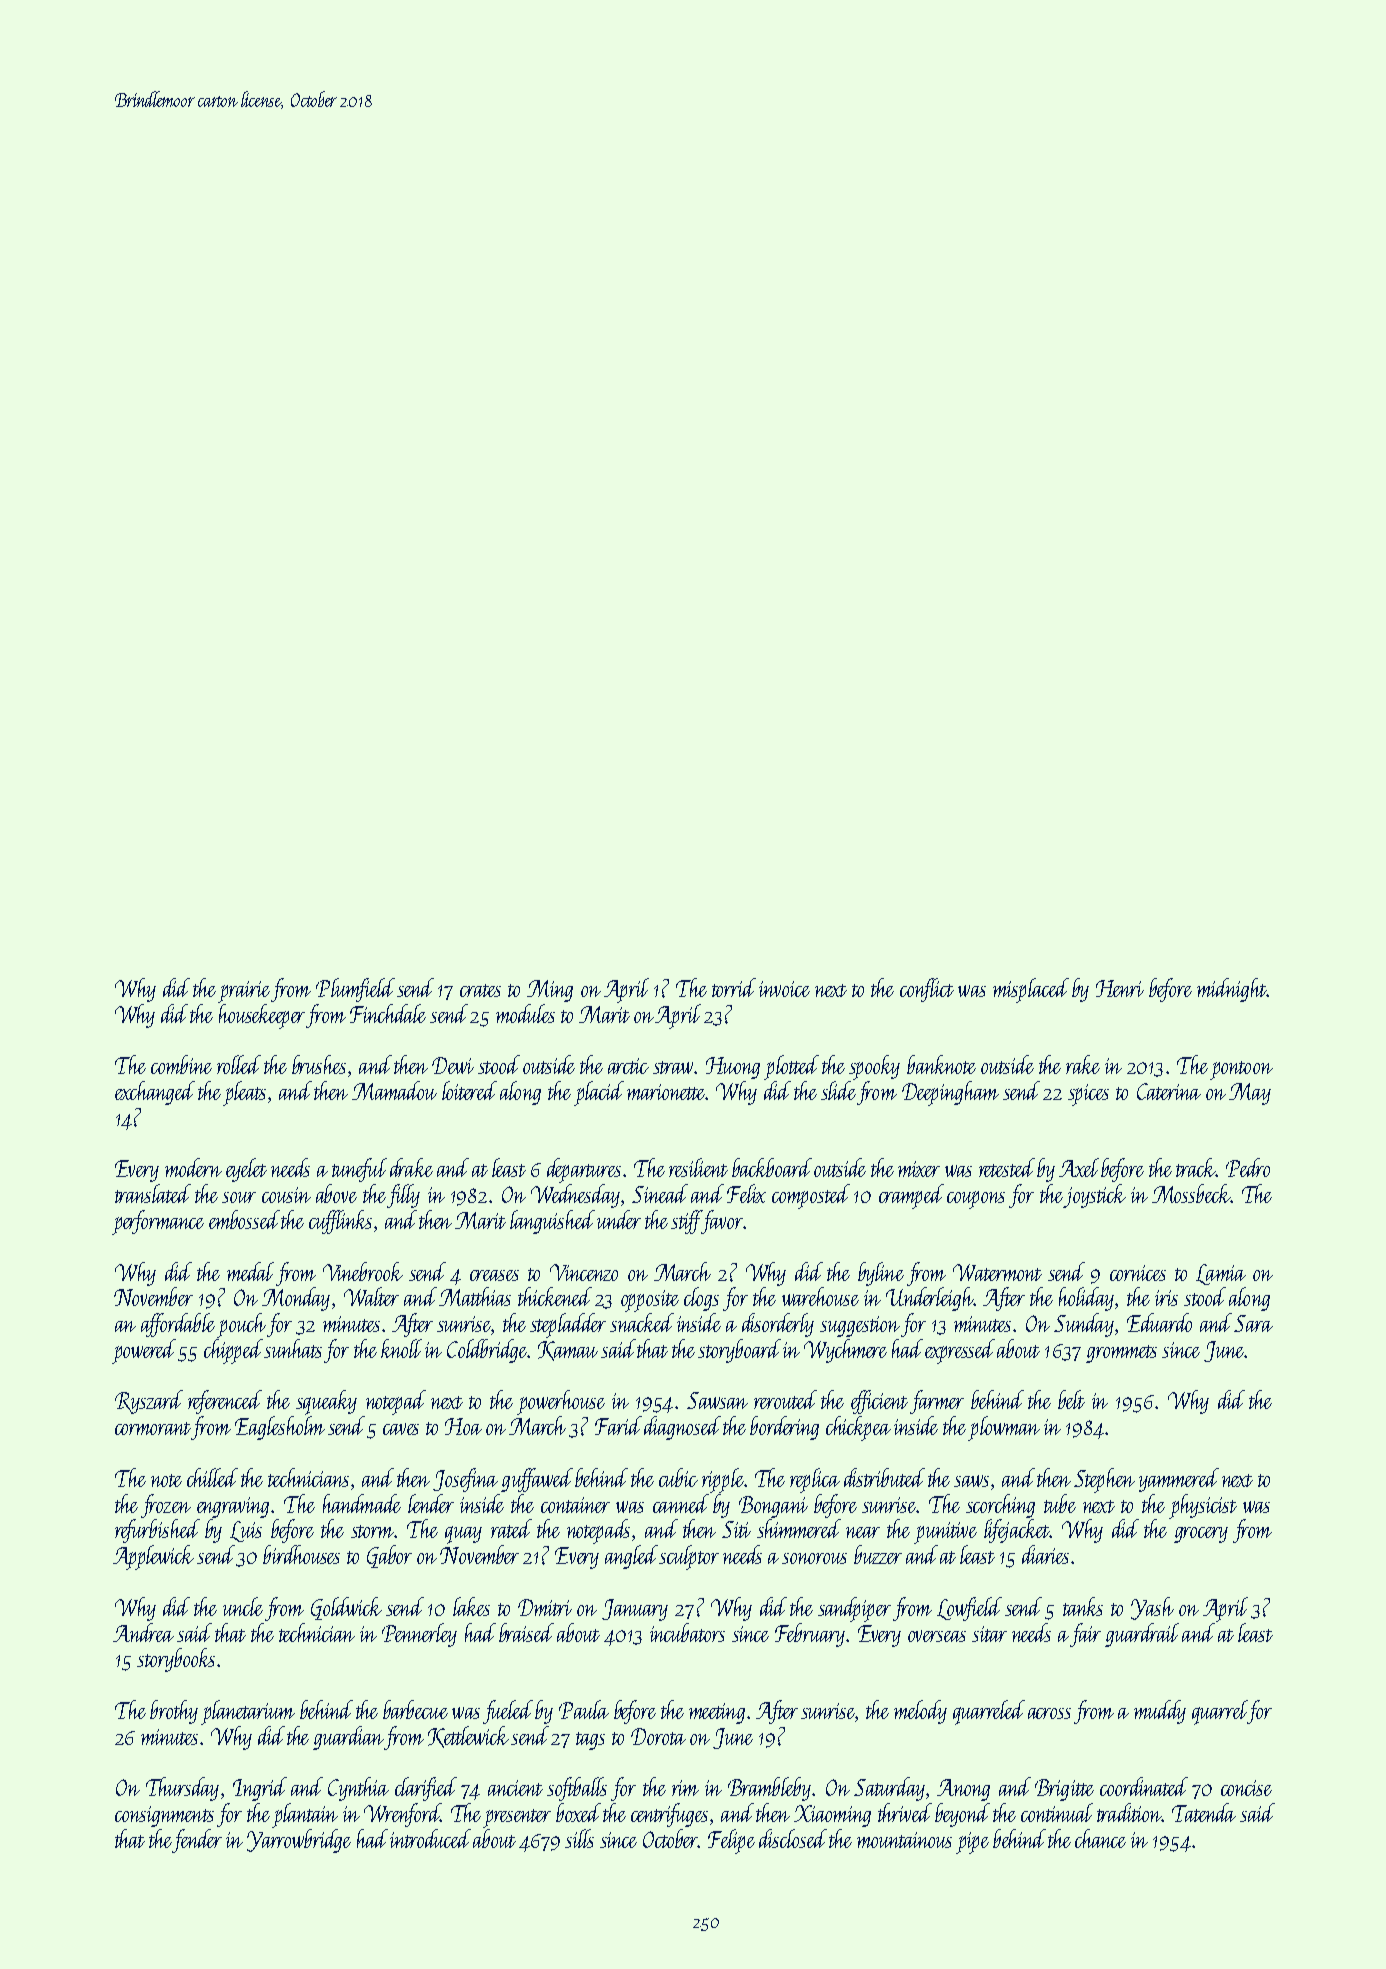  What do you see at coordinates (525, 1013) in the screenshot?
I see `modules` at bounding box center [525, 1013].
